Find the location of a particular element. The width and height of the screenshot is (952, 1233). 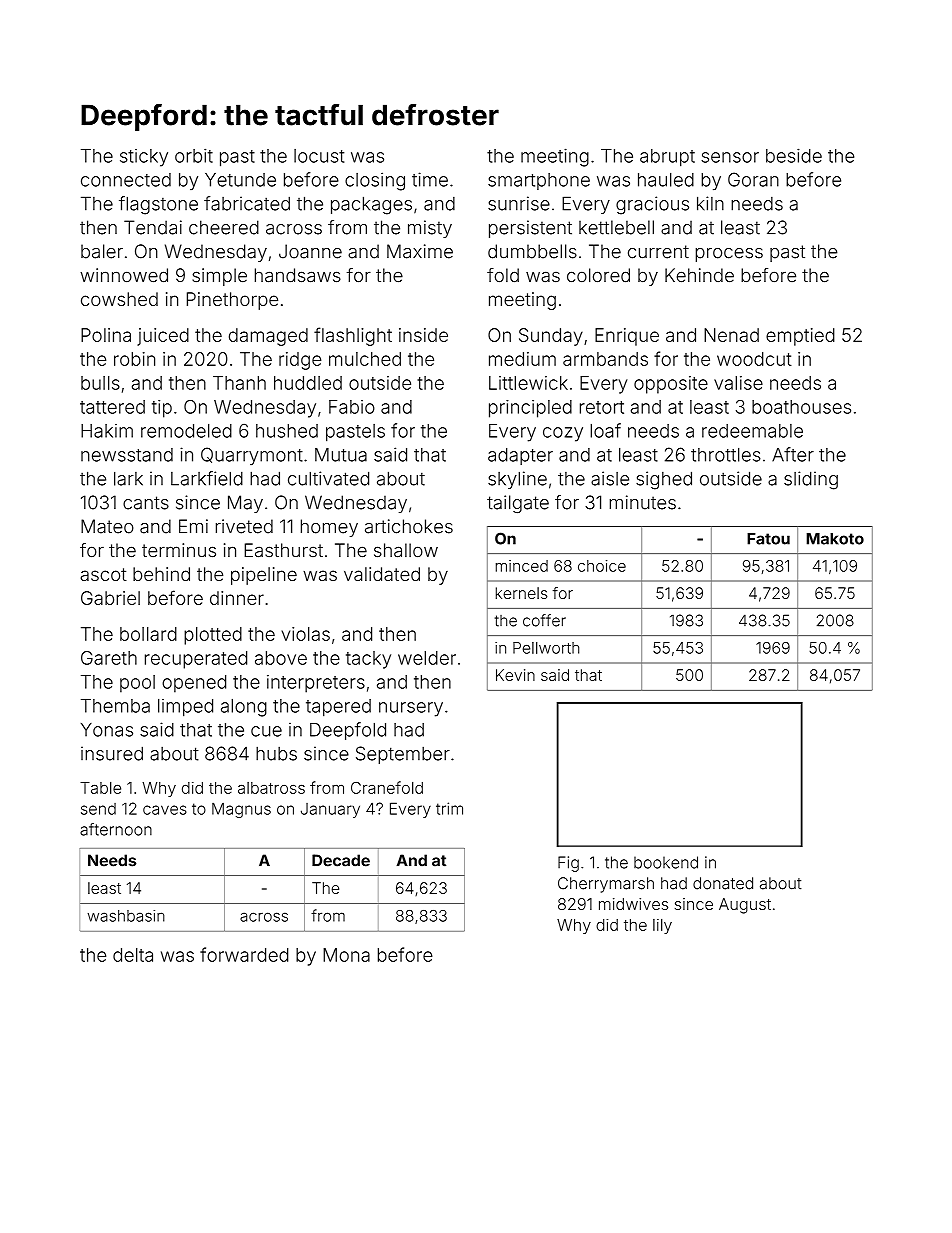

Fig is located at coordinates (568, 864).
